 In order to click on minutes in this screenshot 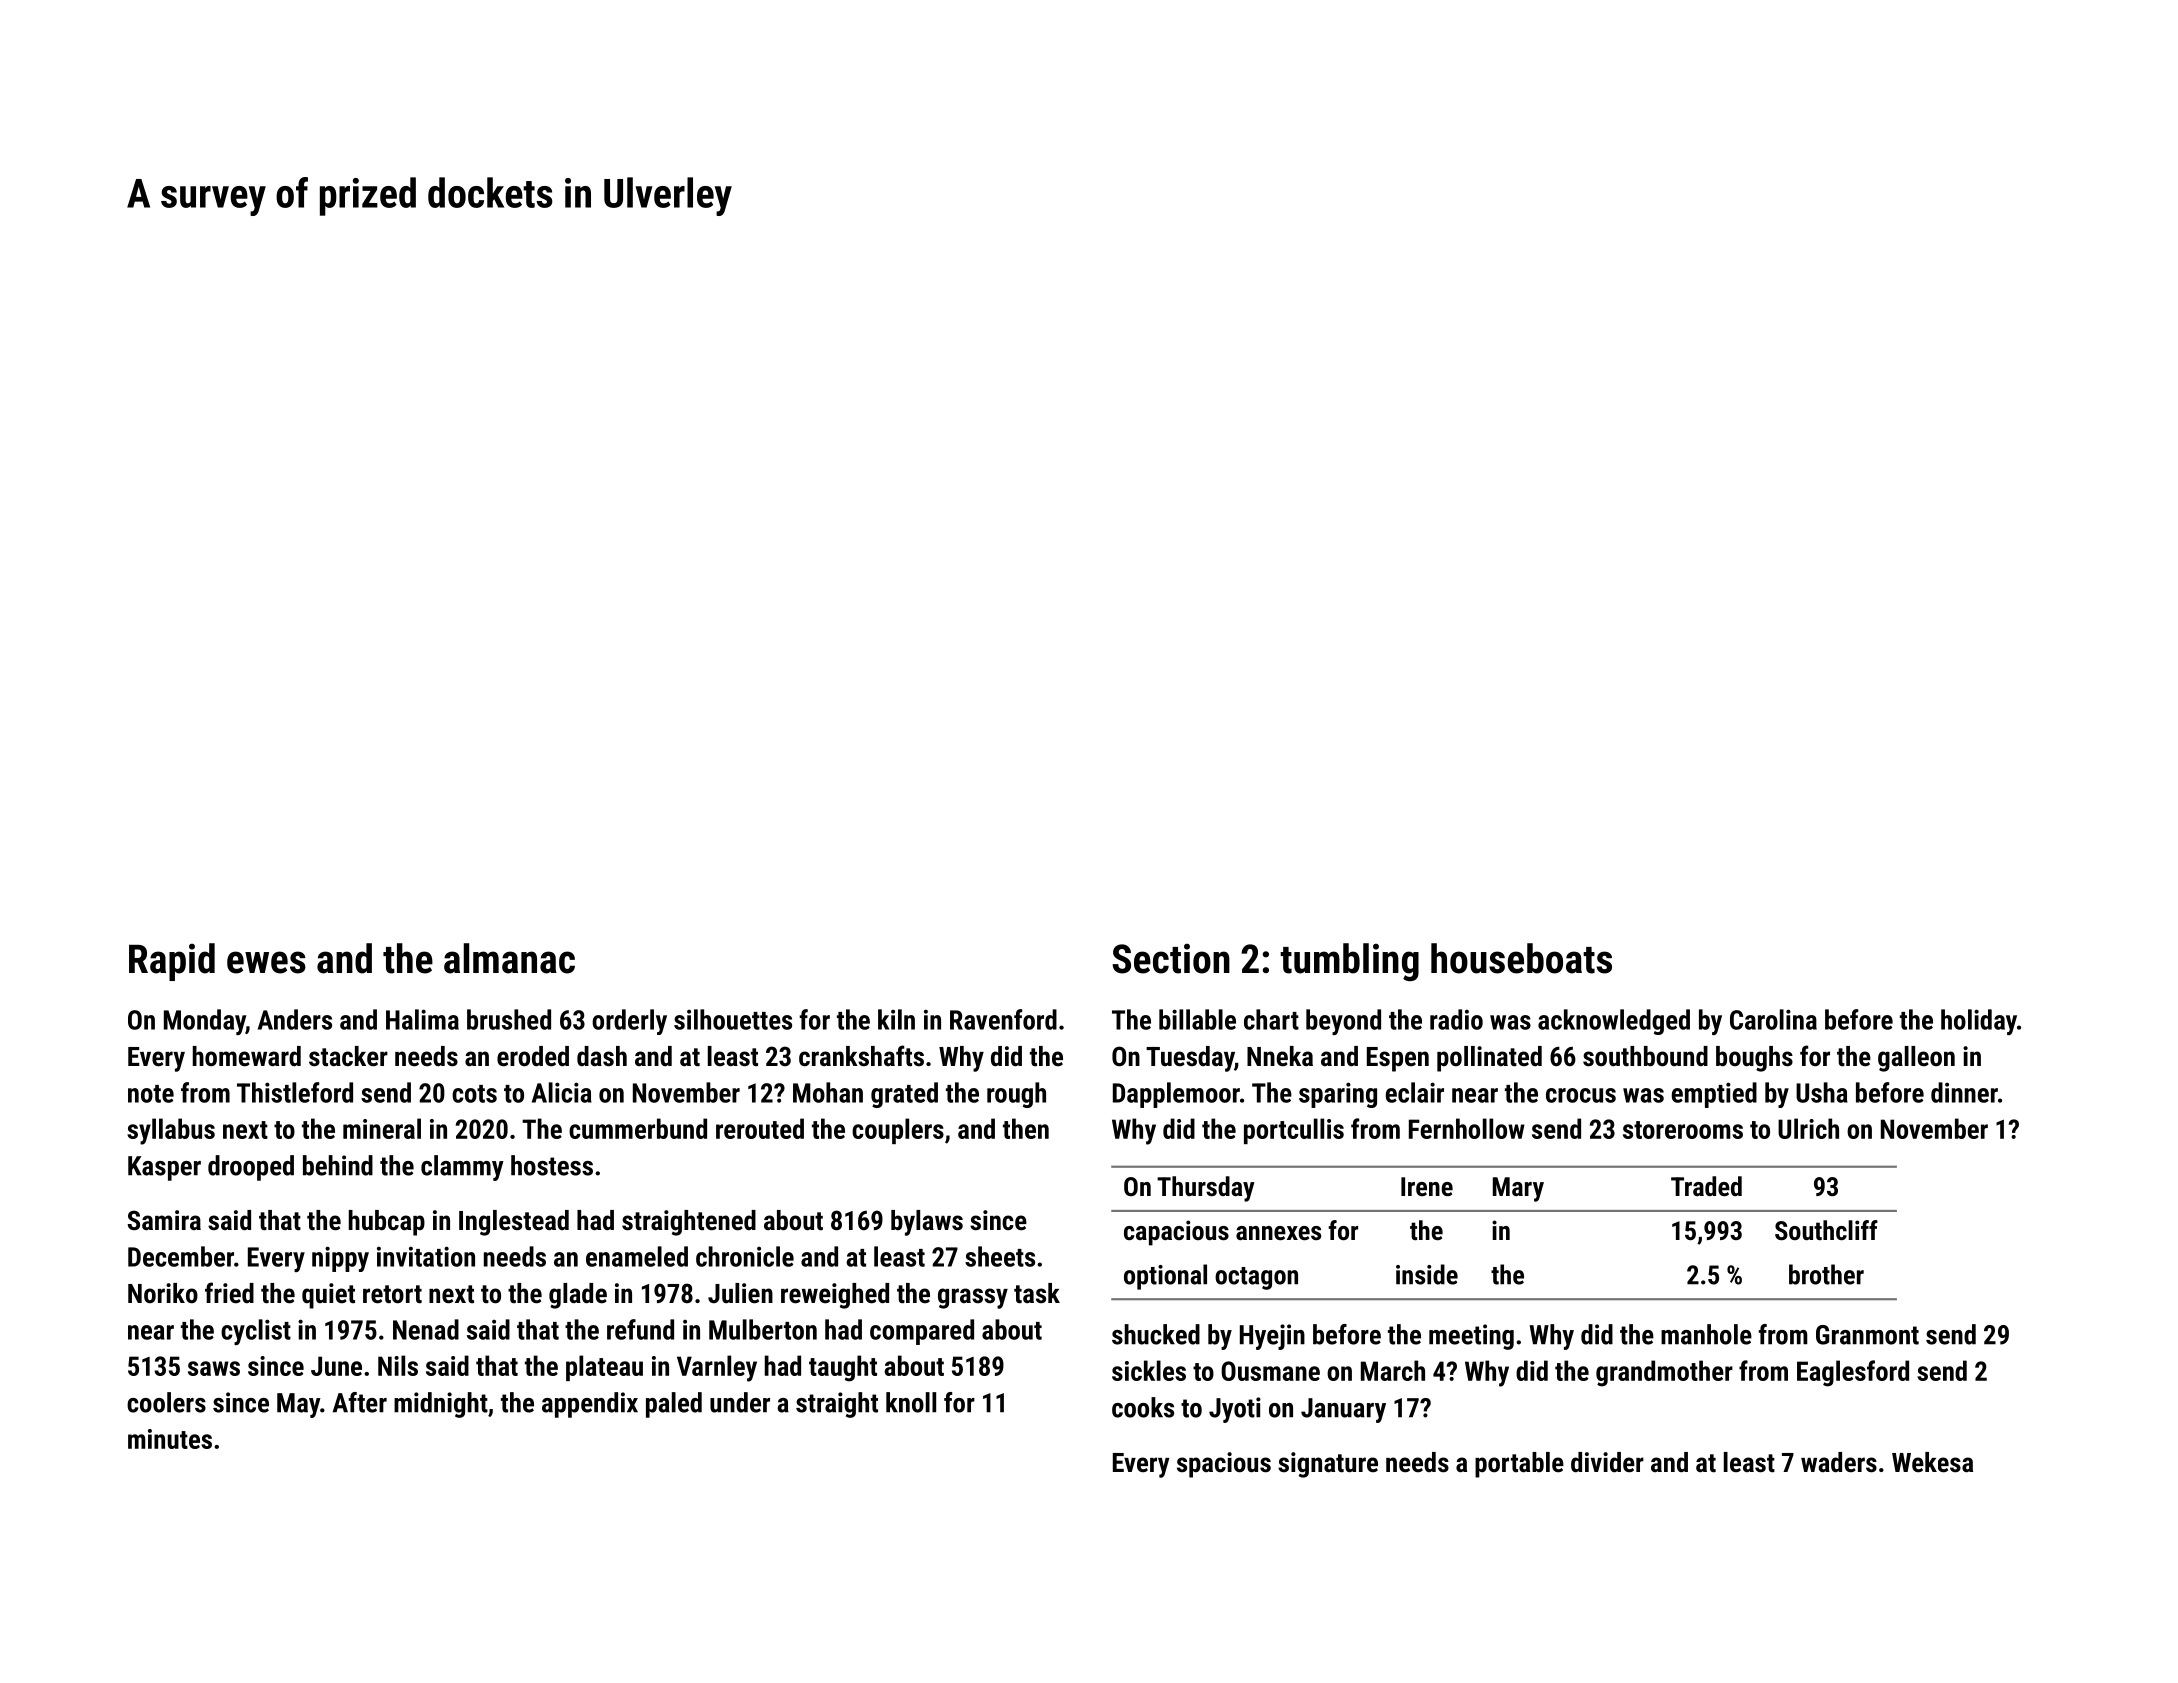, I will do `click(170, 1439)`.
